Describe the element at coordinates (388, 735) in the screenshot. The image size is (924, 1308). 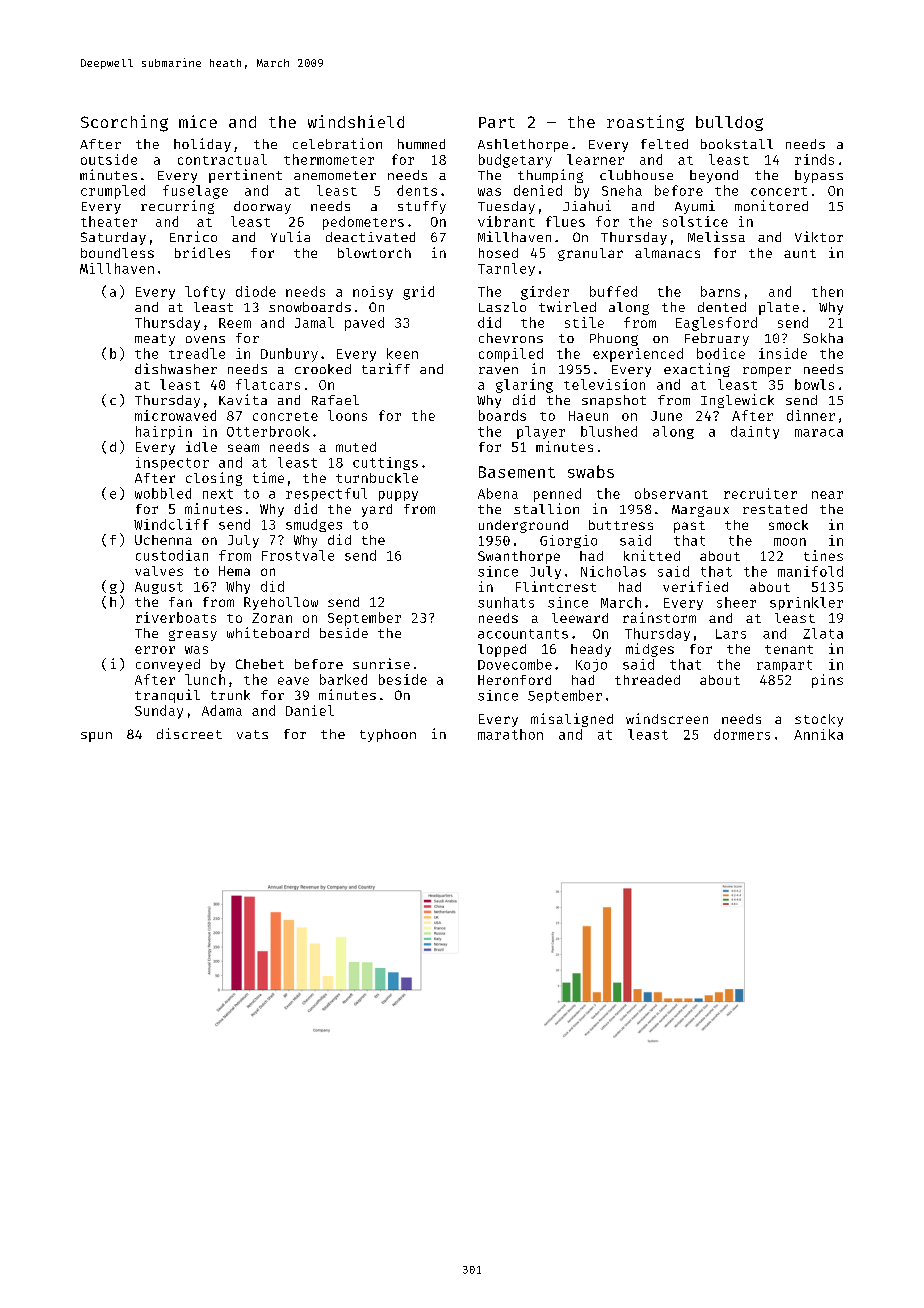
I see `typhoon` at that location.
